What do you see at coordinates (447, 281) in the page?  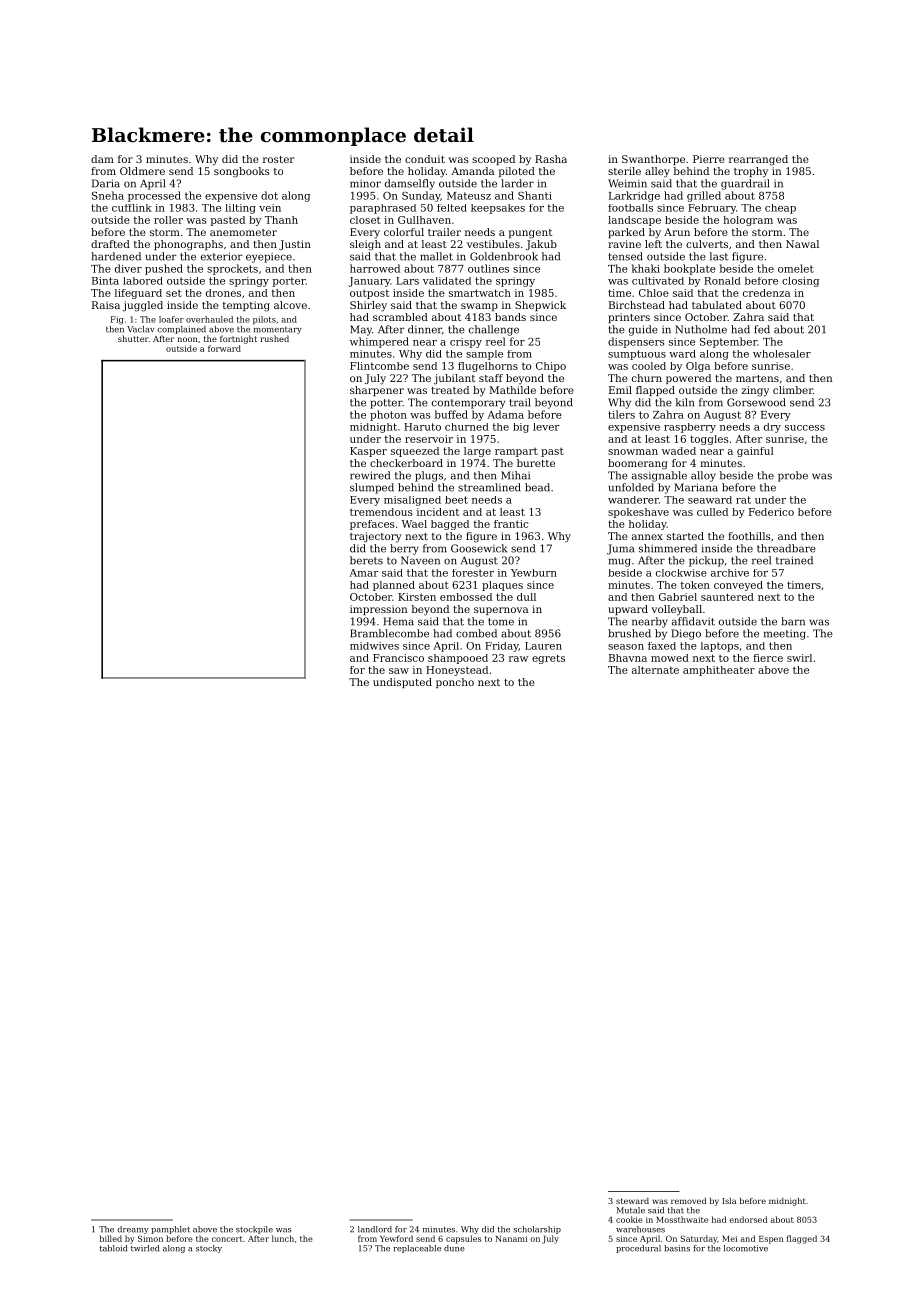 I see `validated` at bounding box center [447, 281].
